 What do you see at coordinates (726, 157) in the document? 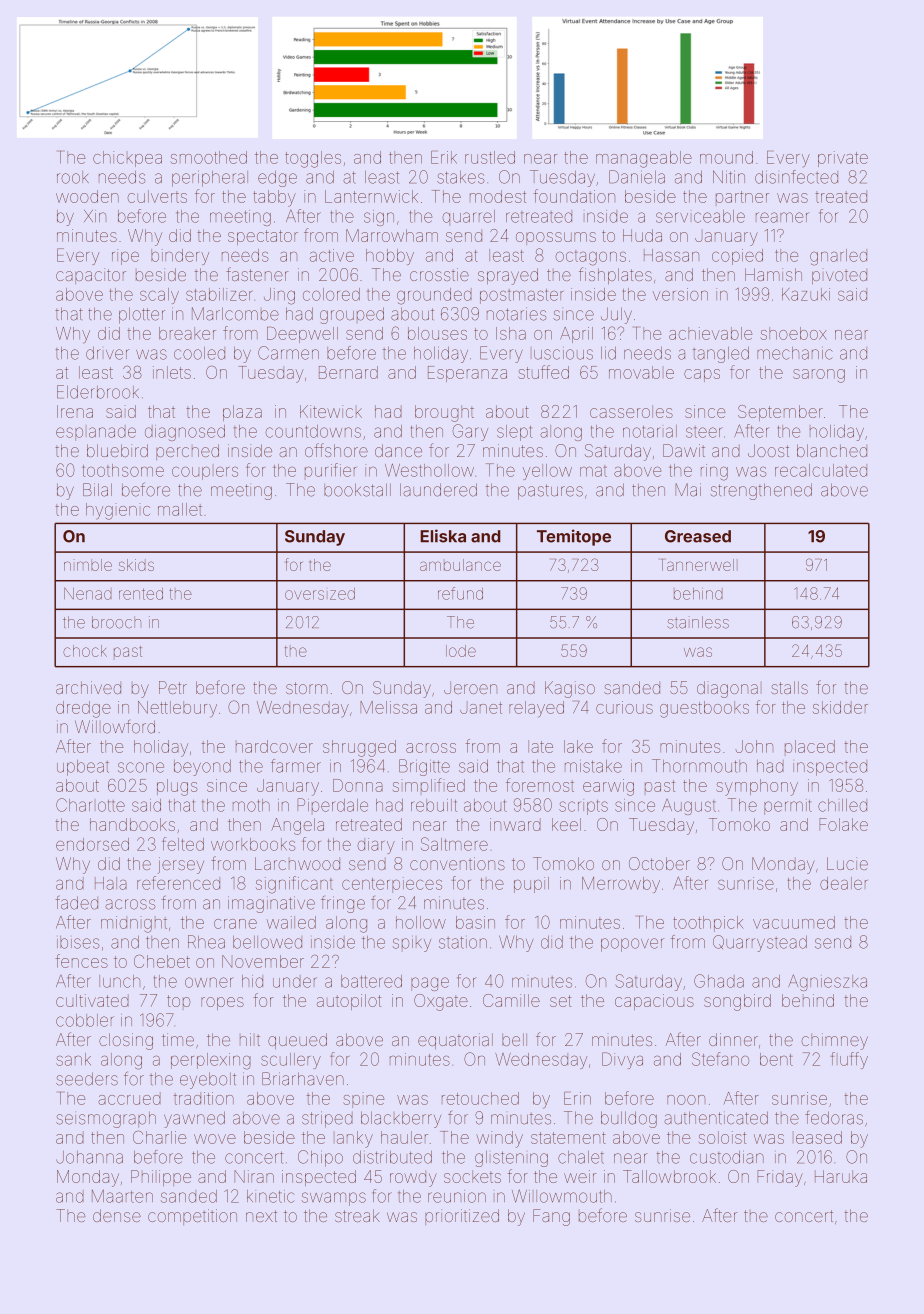
I see `mound` at bounding box center [726, 157].
